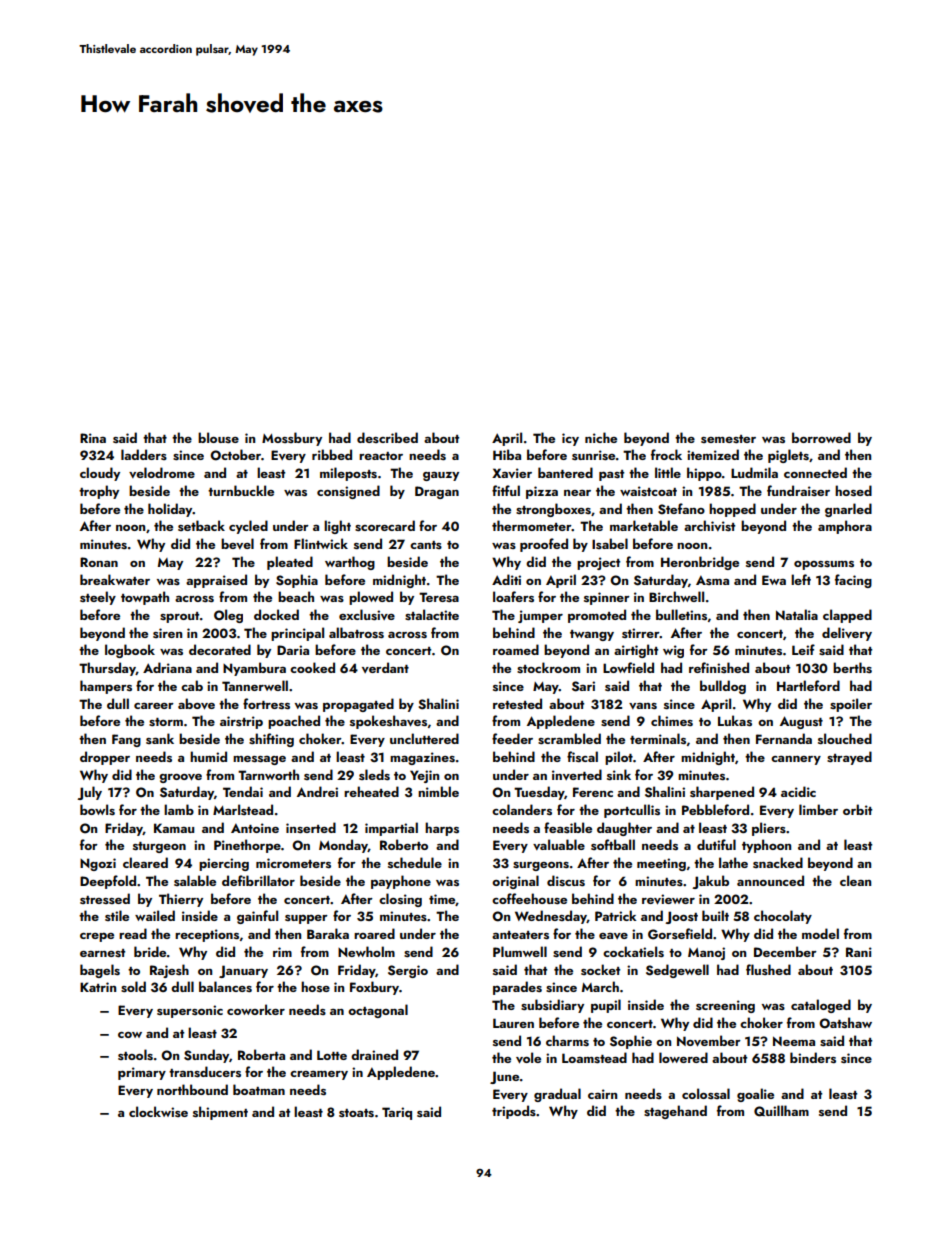 The image size is (952, 1233). Describe the element at coordinates (93, 438) in the document. I see `Rina` at that location.
